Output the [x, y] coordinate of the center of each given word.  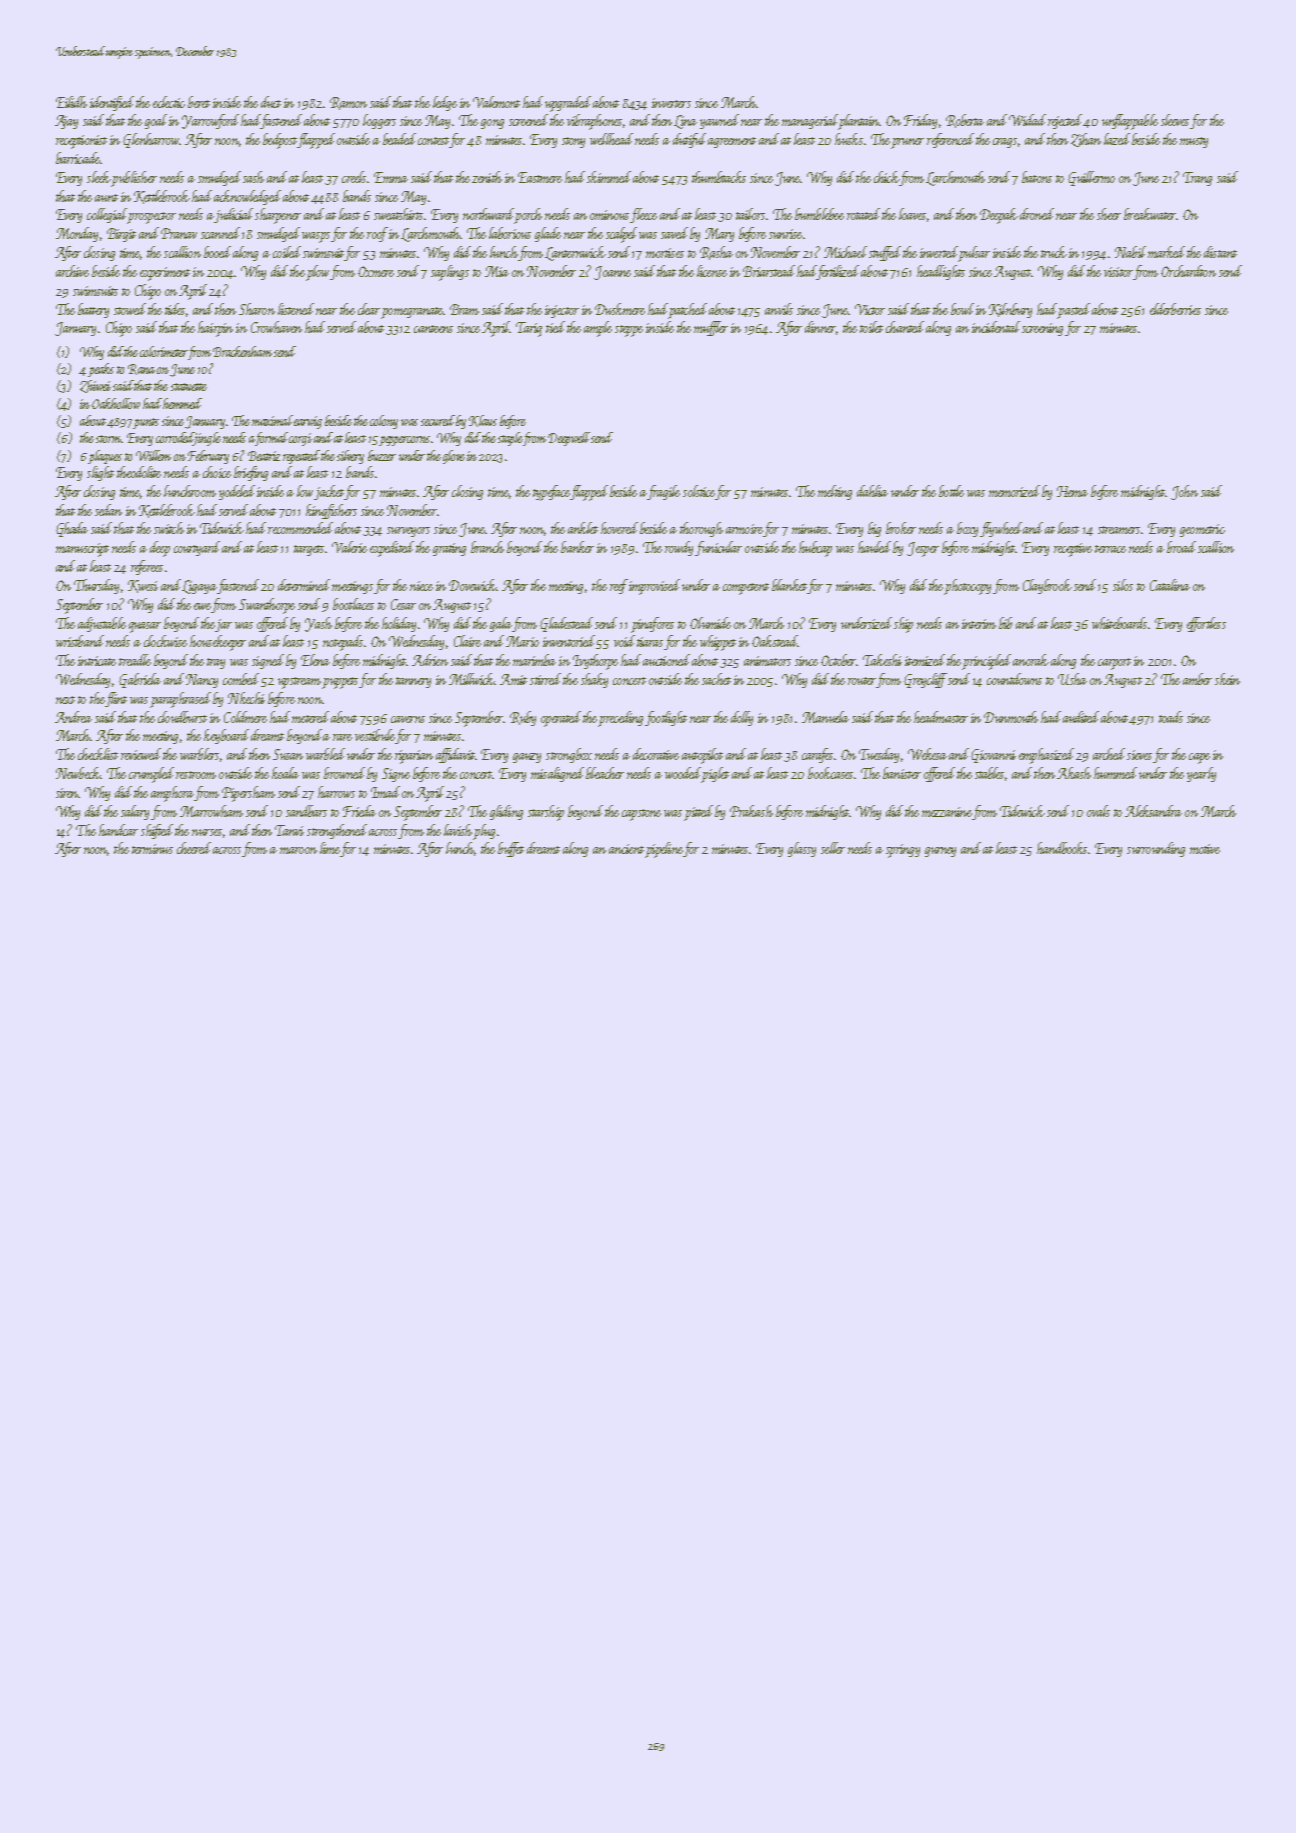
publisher [134, 179]
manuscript [82, 550]
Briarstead [769, 271]
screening [1042, 329]
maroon [298, 850]
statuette [189, 387]
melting [835, 492]
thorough [701, 529]
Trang [1197, 179]
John [1184, 492]
